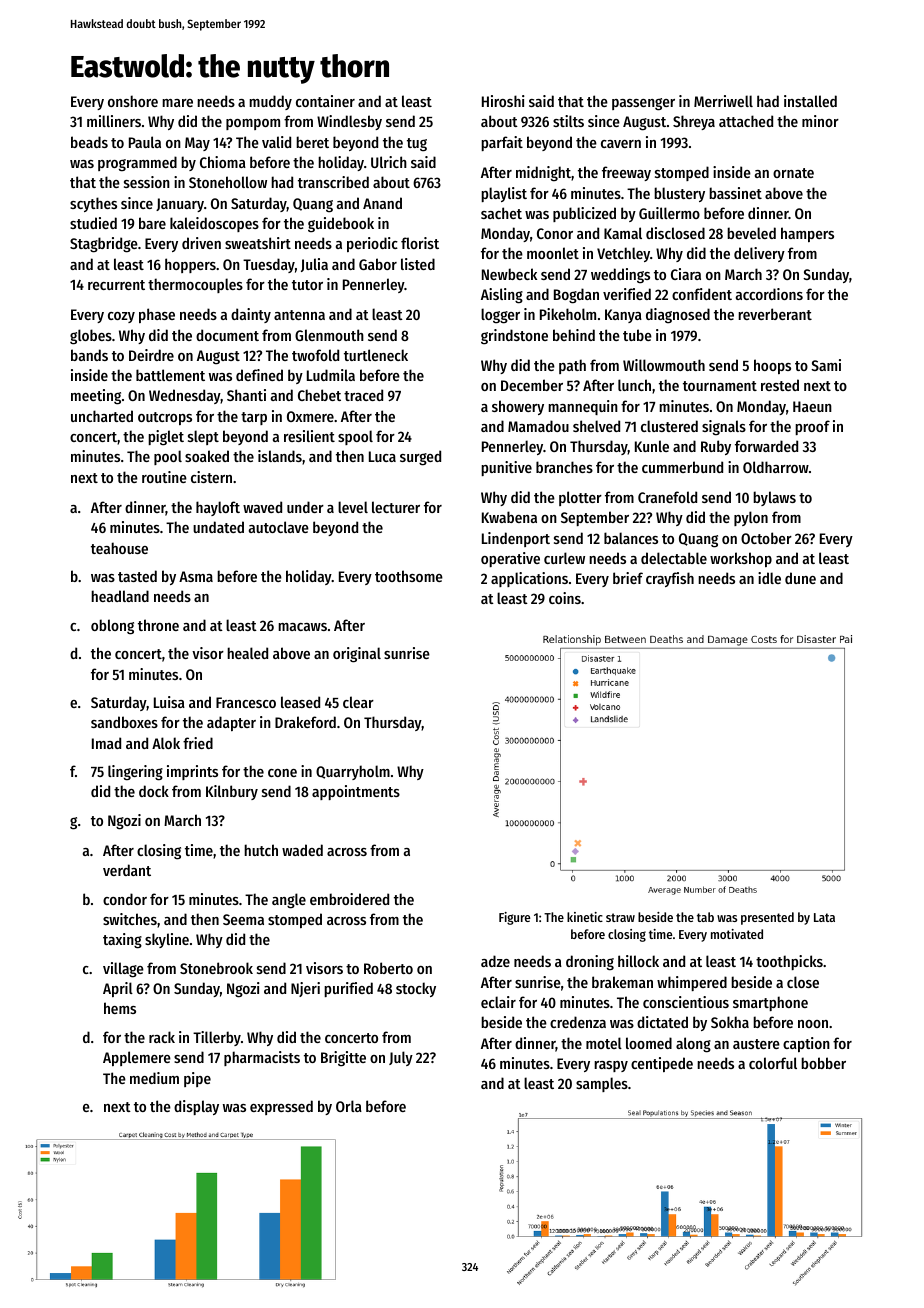 The width and height of the document is (924, 1308). I want to click on meeting, so click(96, 397).
